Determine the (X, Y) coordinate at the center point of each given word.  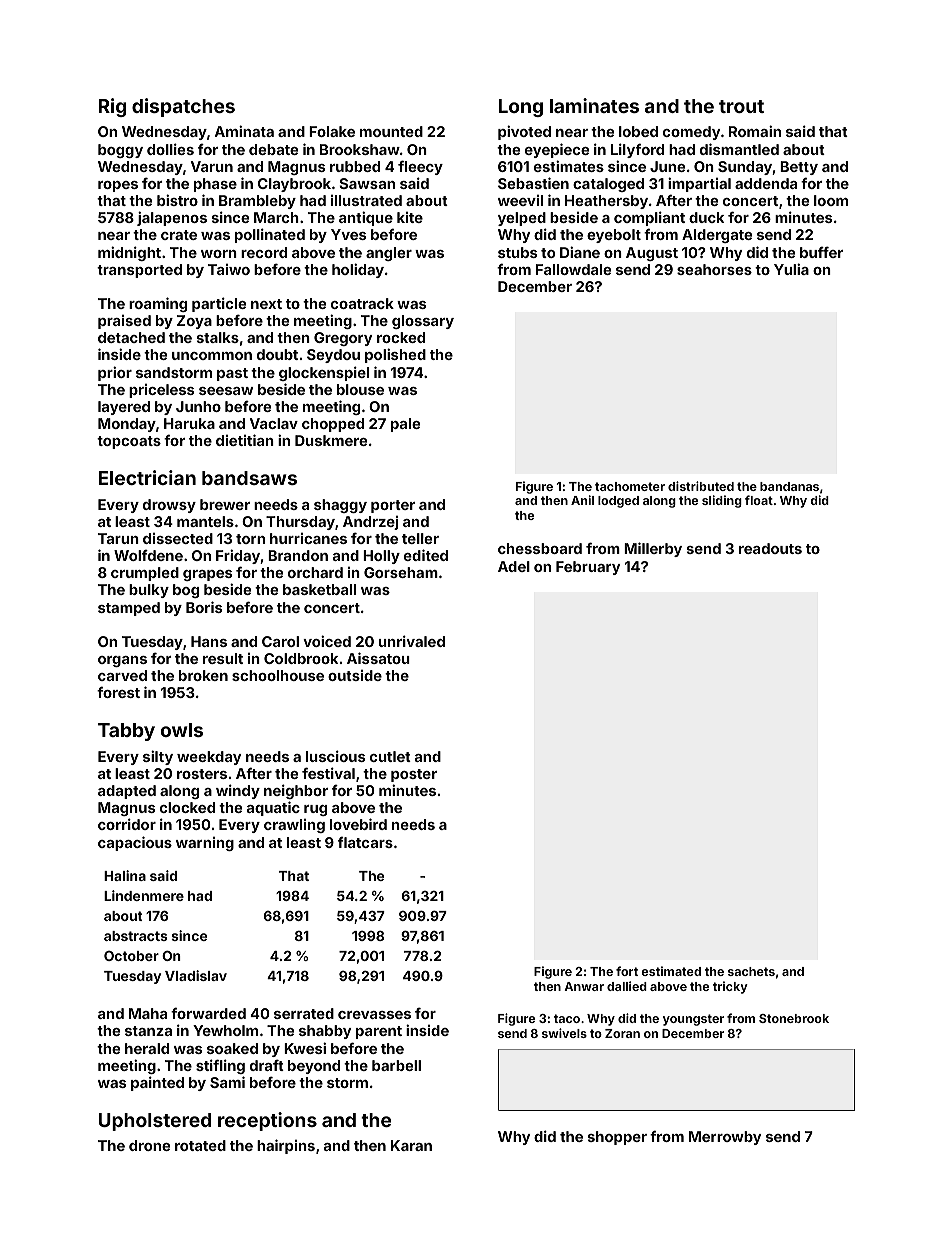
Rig (112, 107)
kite (410, 217)
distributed (701, 486)
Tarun (118, 538)
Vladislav (196, 975)
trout (741, 106)
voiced (327, 641)
